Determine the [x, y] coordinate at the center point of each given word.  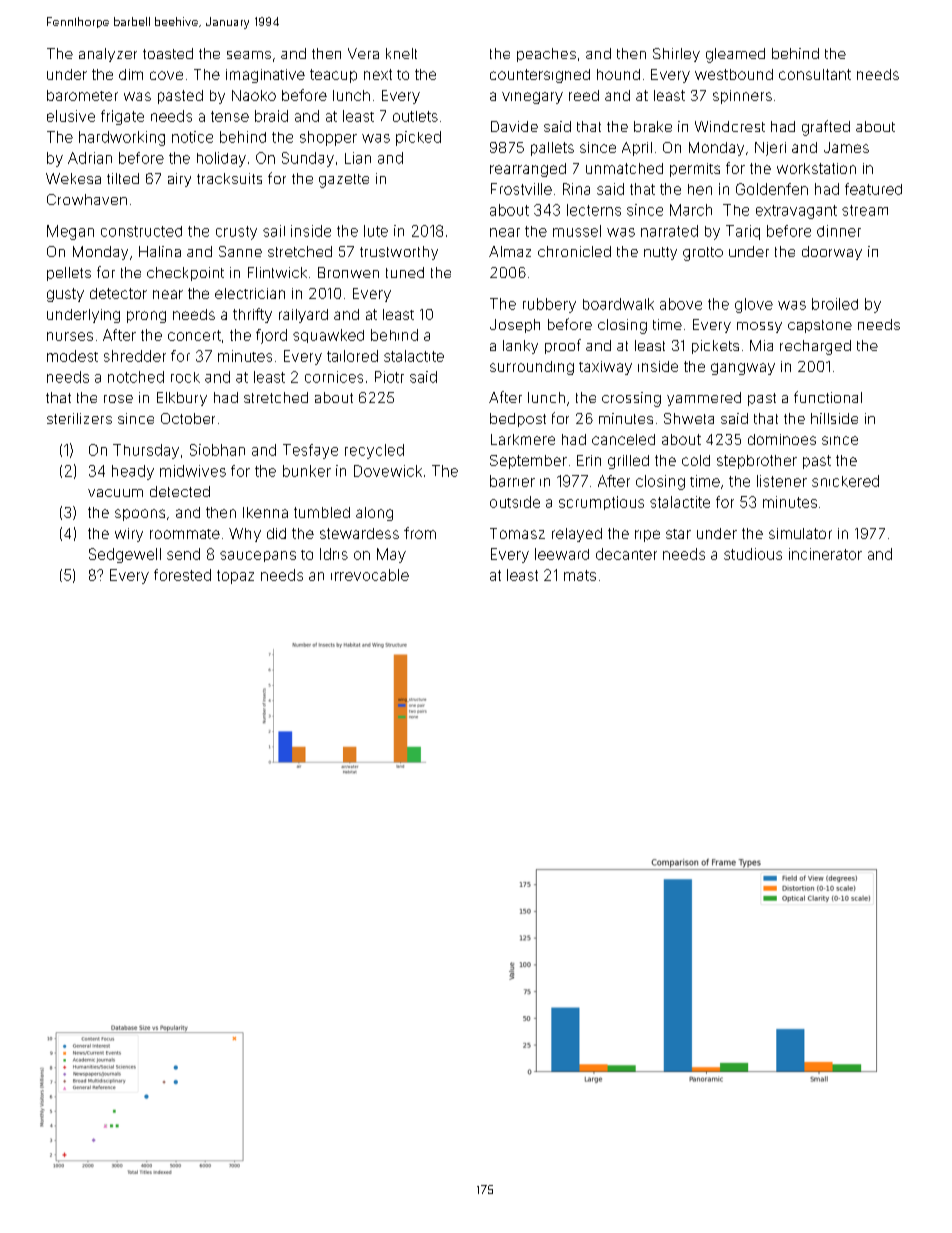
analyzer [108, 55]
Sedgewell [125, 555]
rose [118, 399]
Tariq [743, 232]
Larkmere [523, 439]
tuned [405, 272]
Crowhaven [87, 199]
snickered [845, 481]
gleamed [735, 55]
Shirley [676, 55]
